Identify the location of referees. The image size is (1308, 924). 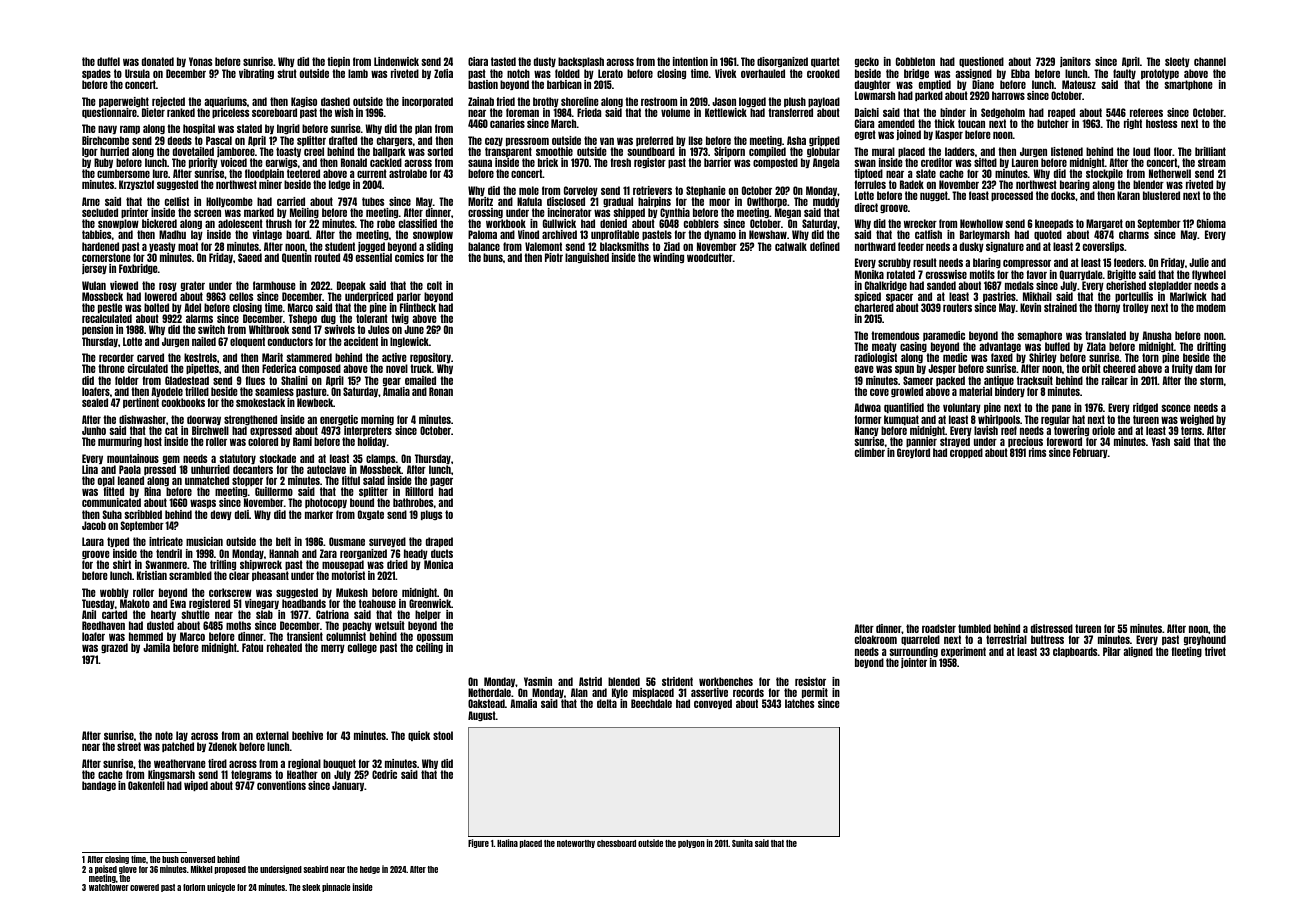
(1146, 112).
